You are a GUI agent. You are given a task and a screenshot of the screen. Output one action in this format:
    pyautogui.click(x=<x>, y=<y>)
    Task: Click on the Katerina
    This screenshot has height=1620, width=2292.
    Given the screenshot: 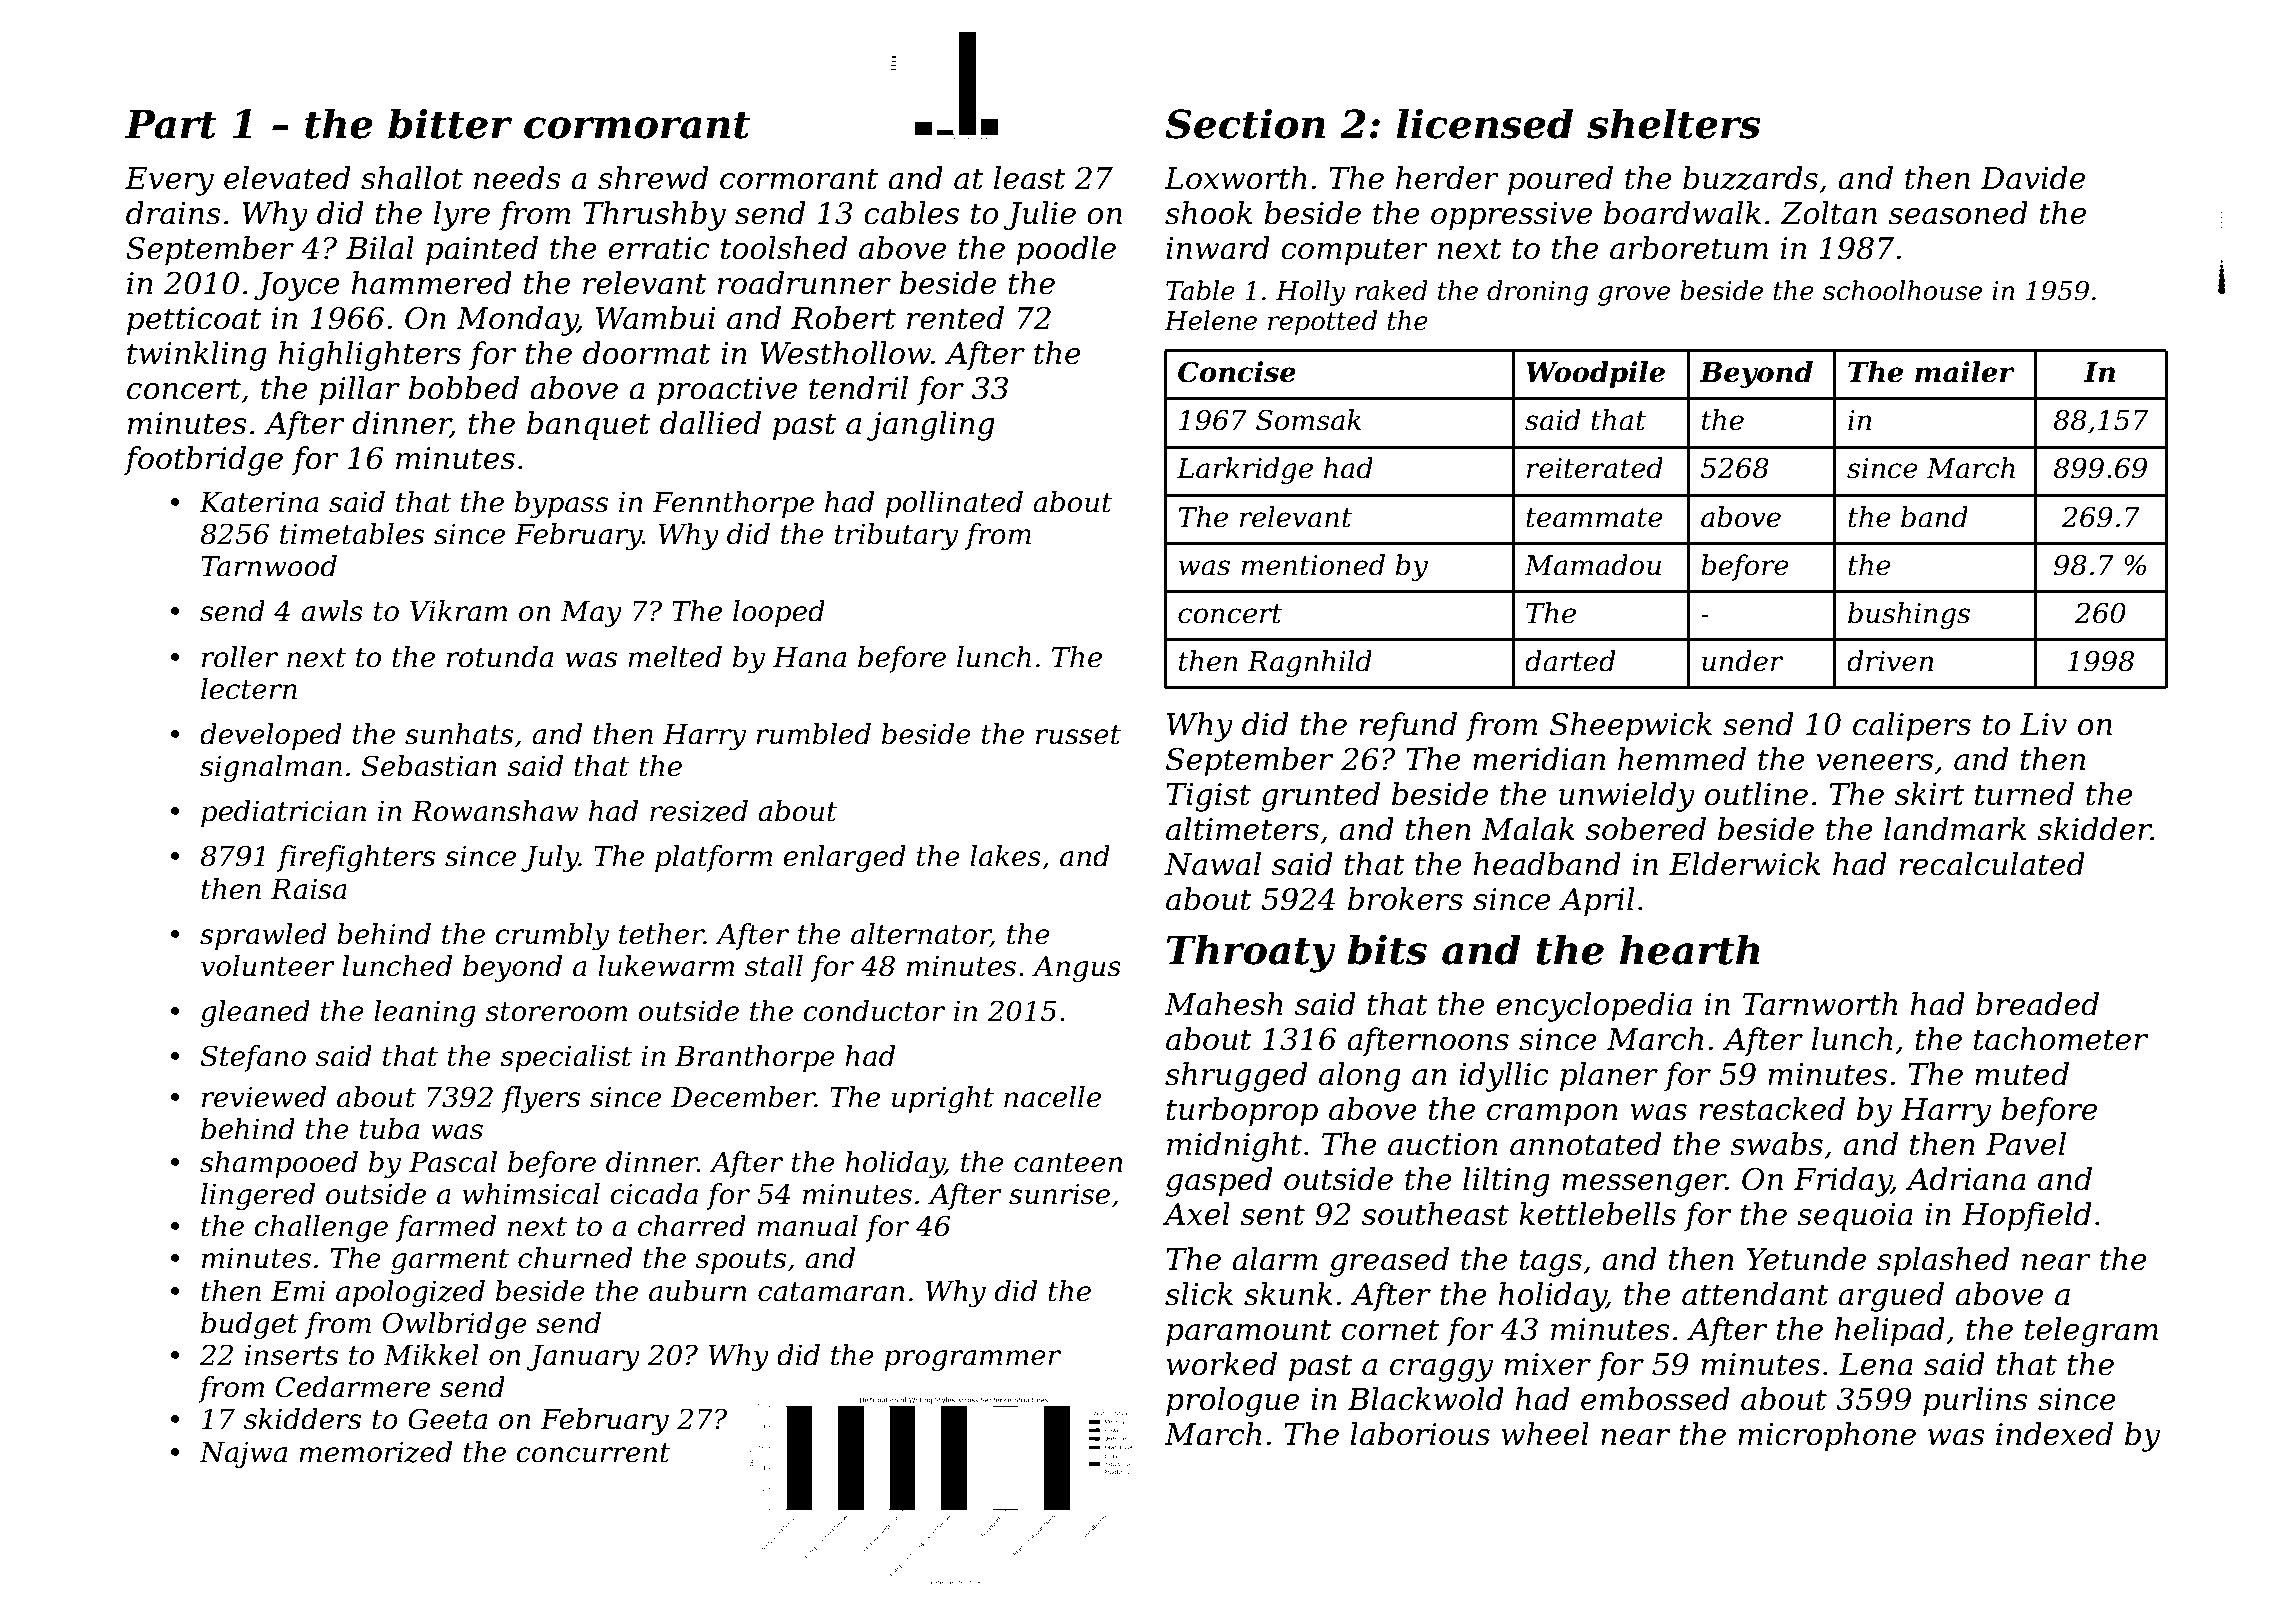 What is the action you would take?
    pyautogui.click(x=259, y=502)
